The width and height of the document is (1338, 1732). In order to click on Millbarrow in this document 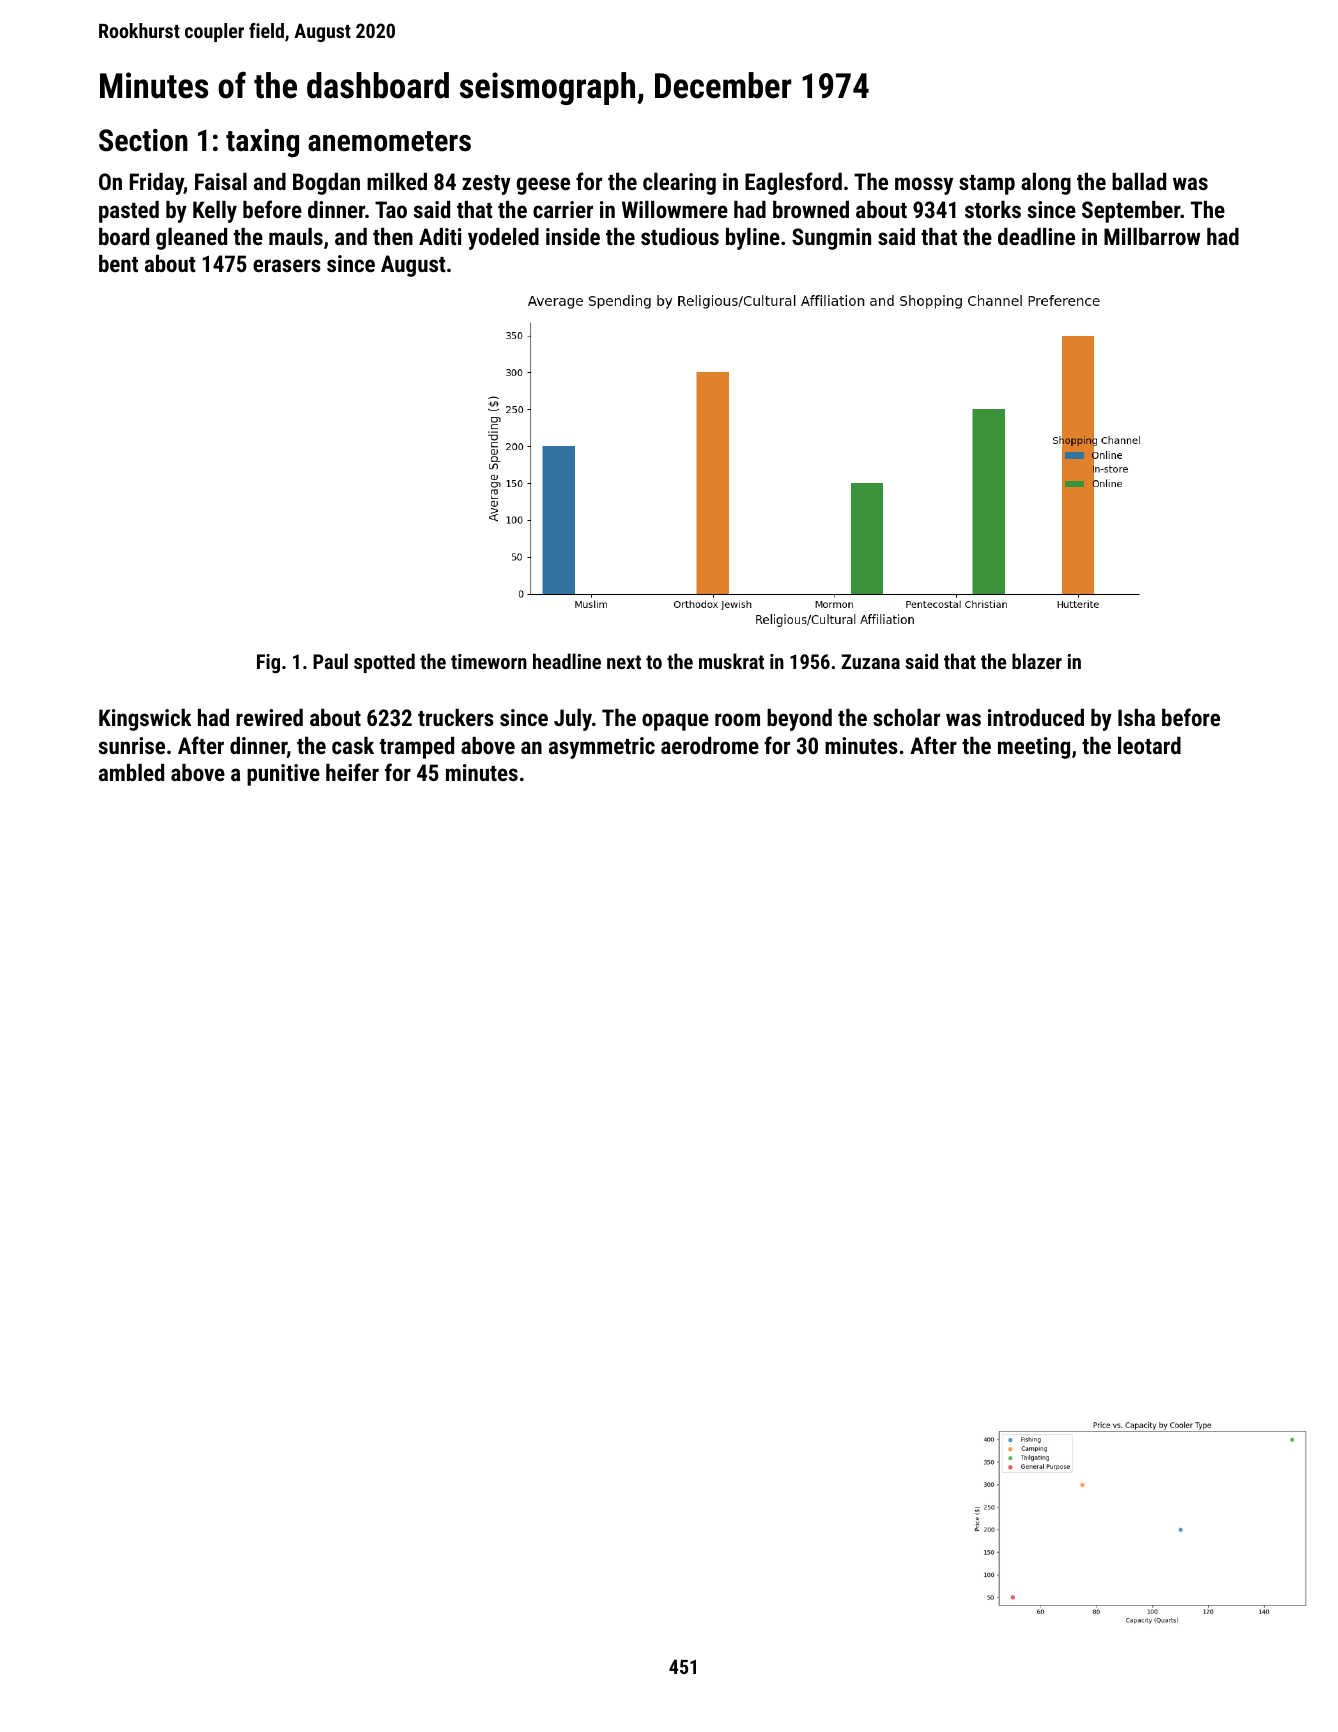, I will do `click(1152, 236)`.
